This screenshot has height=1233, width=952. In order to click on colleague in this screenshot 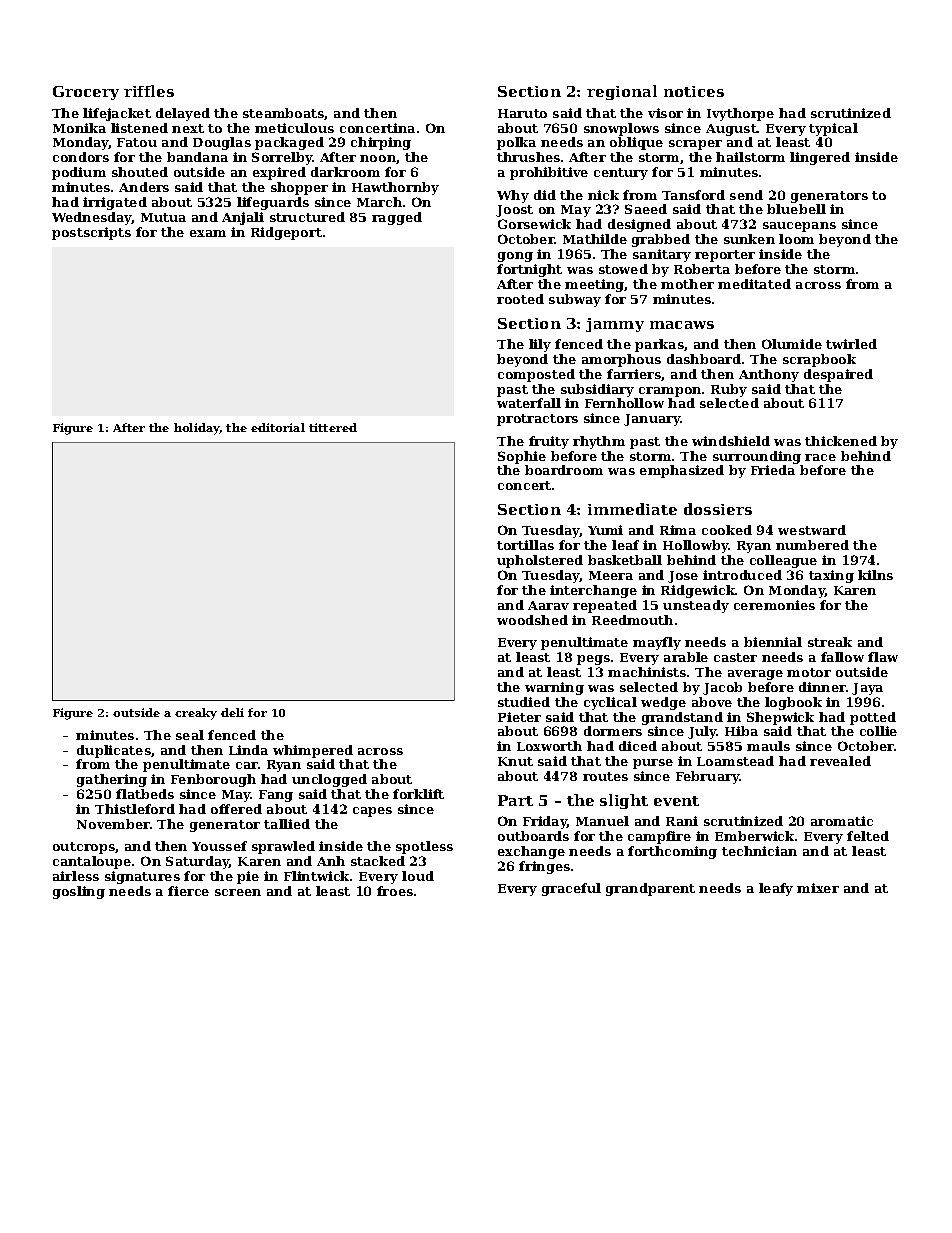, I will do `click(783, 561)`.
